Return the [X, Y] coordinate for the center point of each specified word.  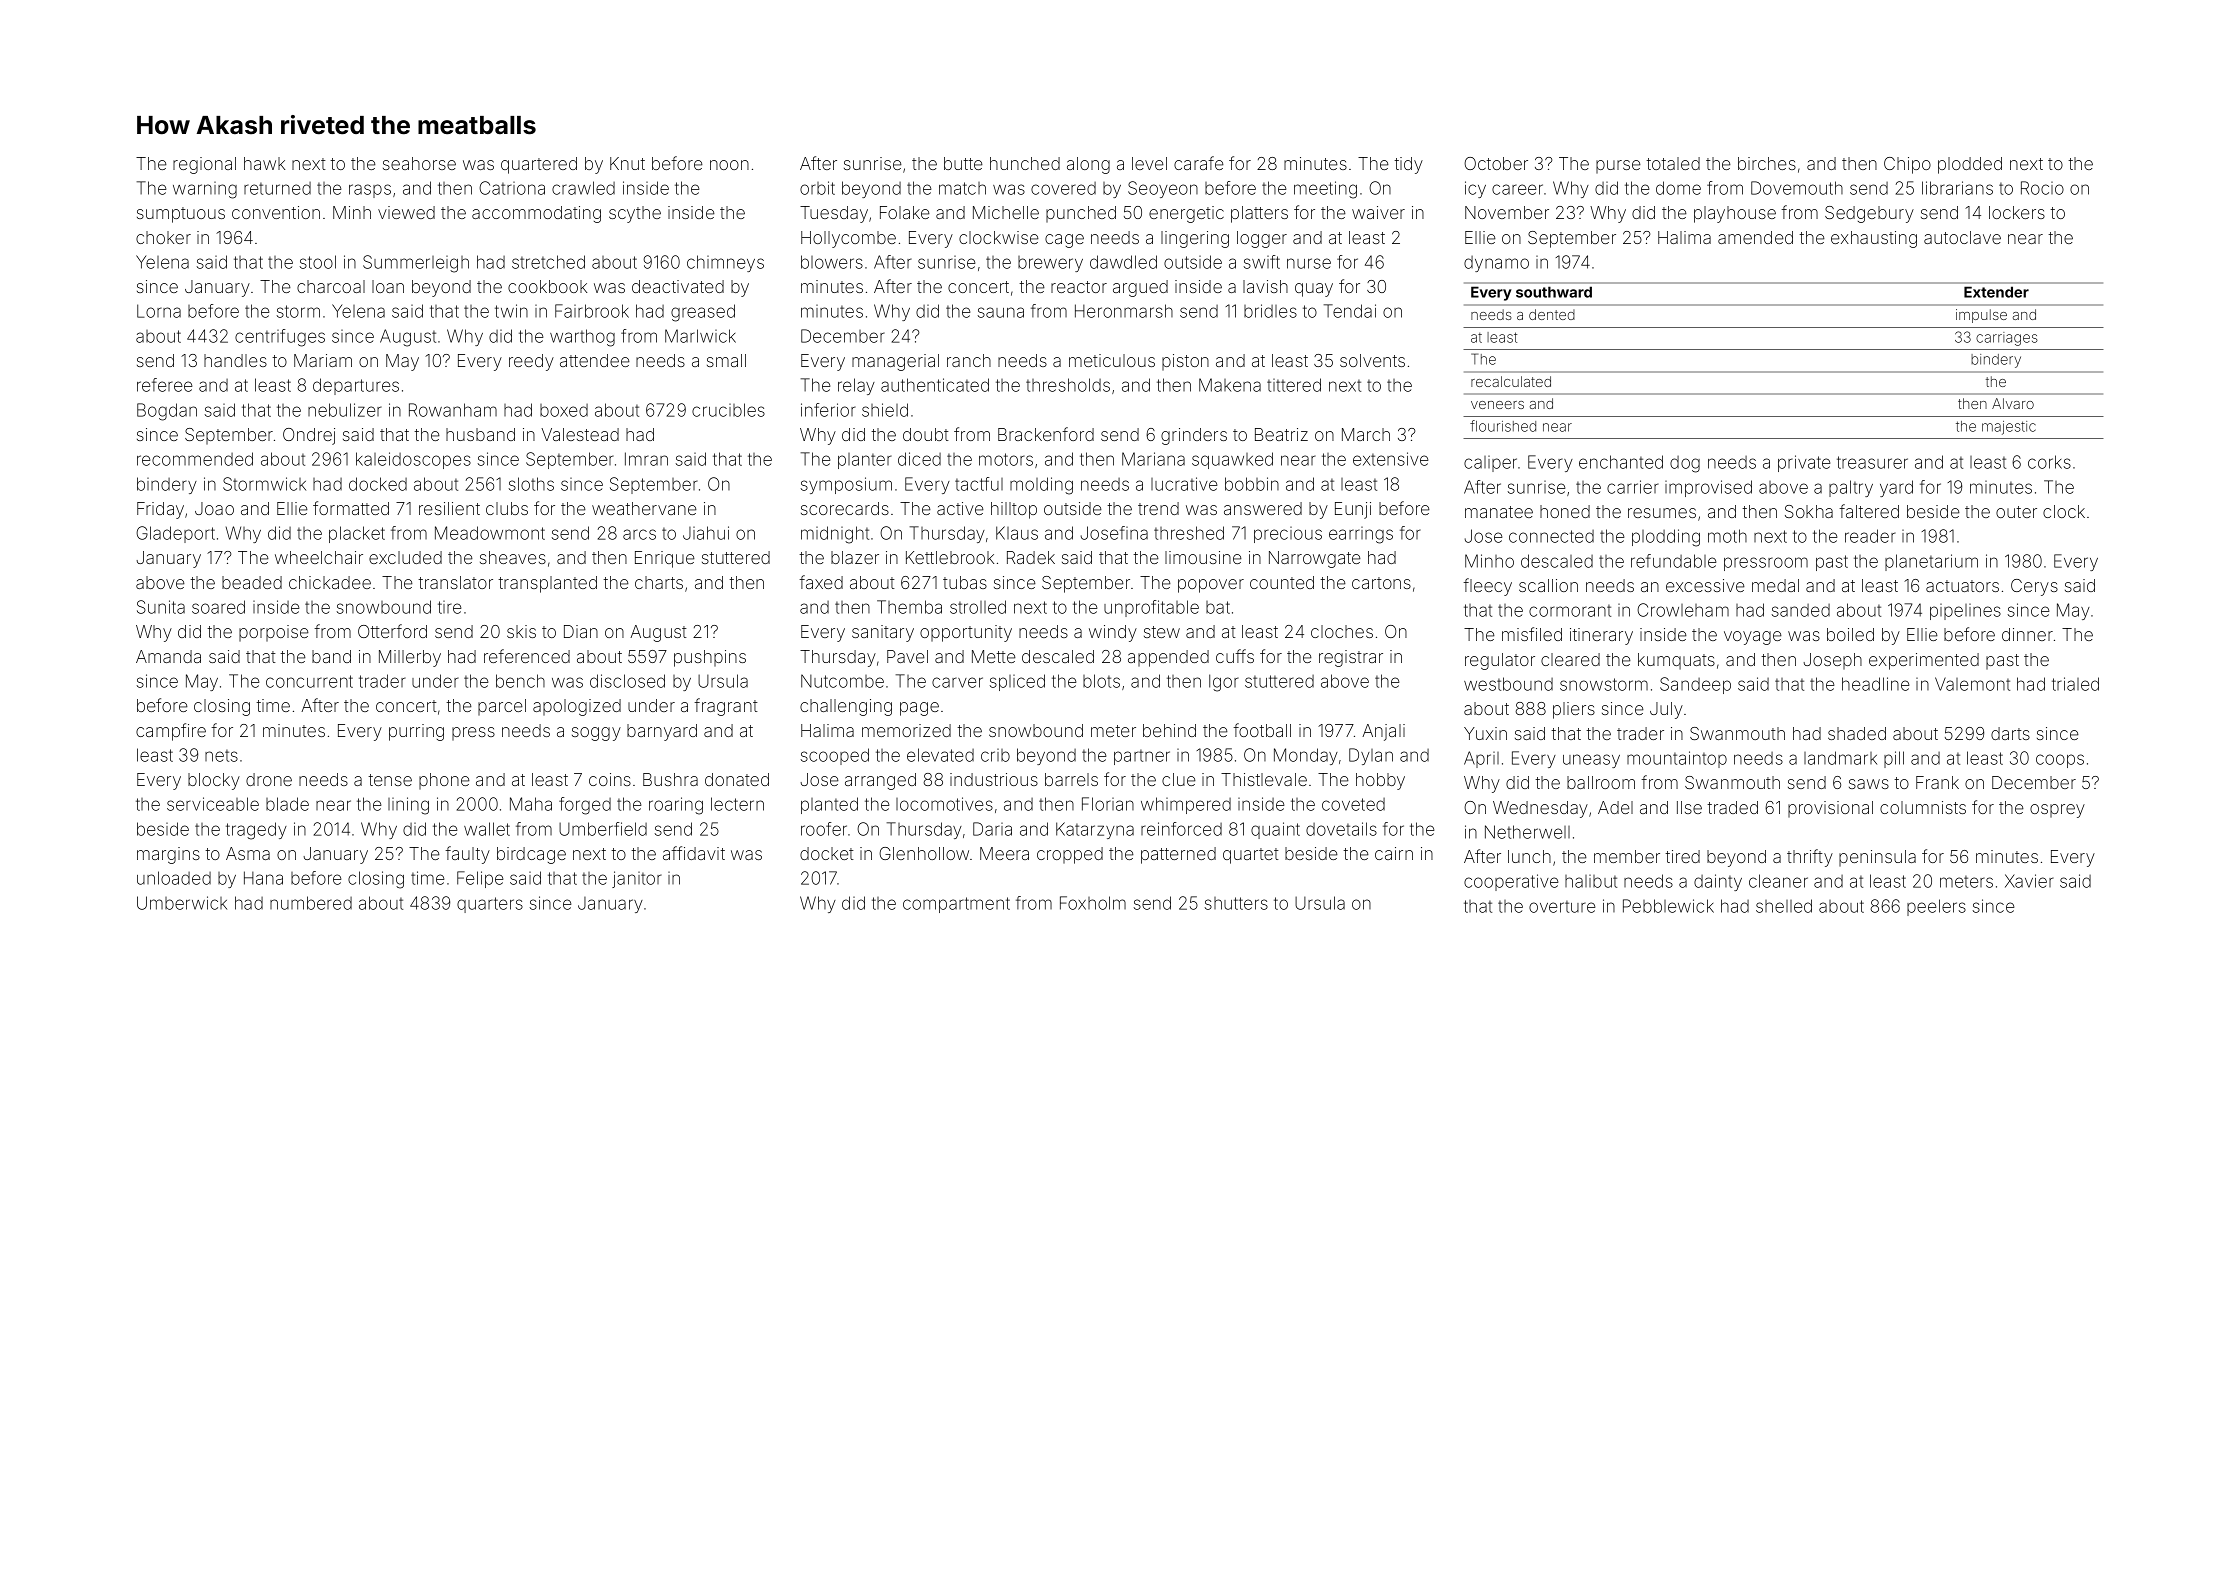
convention [276, 212]
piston [1185, 362]
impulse [1981, 316]
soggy [596, 734]
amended [1755, 237]
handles [235, 360]
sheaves [513, 557]
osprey [2057, 811]
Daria [992, 829]
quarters [490, 905]
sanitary [883, 633]
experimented [1924, 661]
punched [1081, 214]
